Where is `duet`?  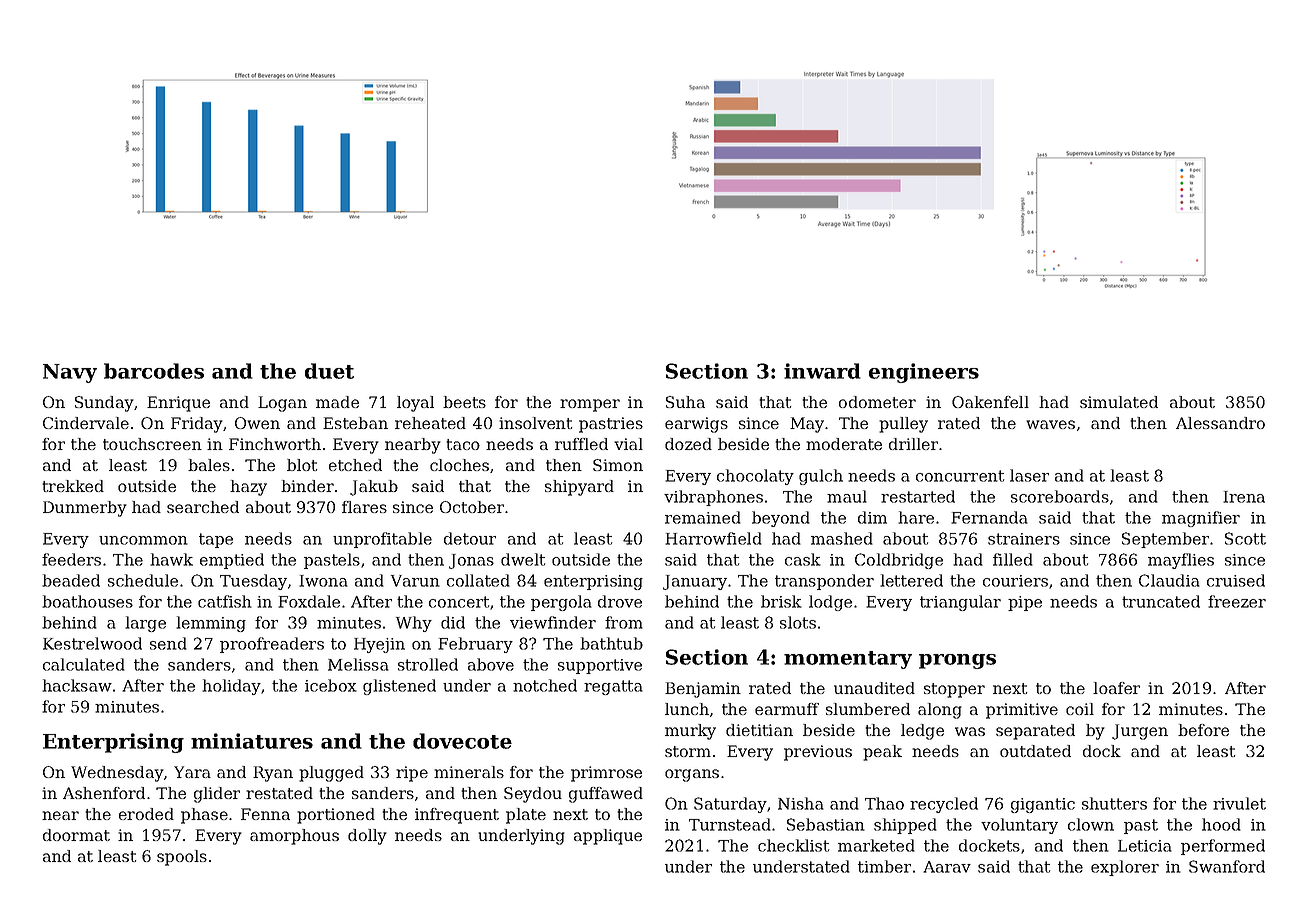
duet is located at coordinates (329, 371).
